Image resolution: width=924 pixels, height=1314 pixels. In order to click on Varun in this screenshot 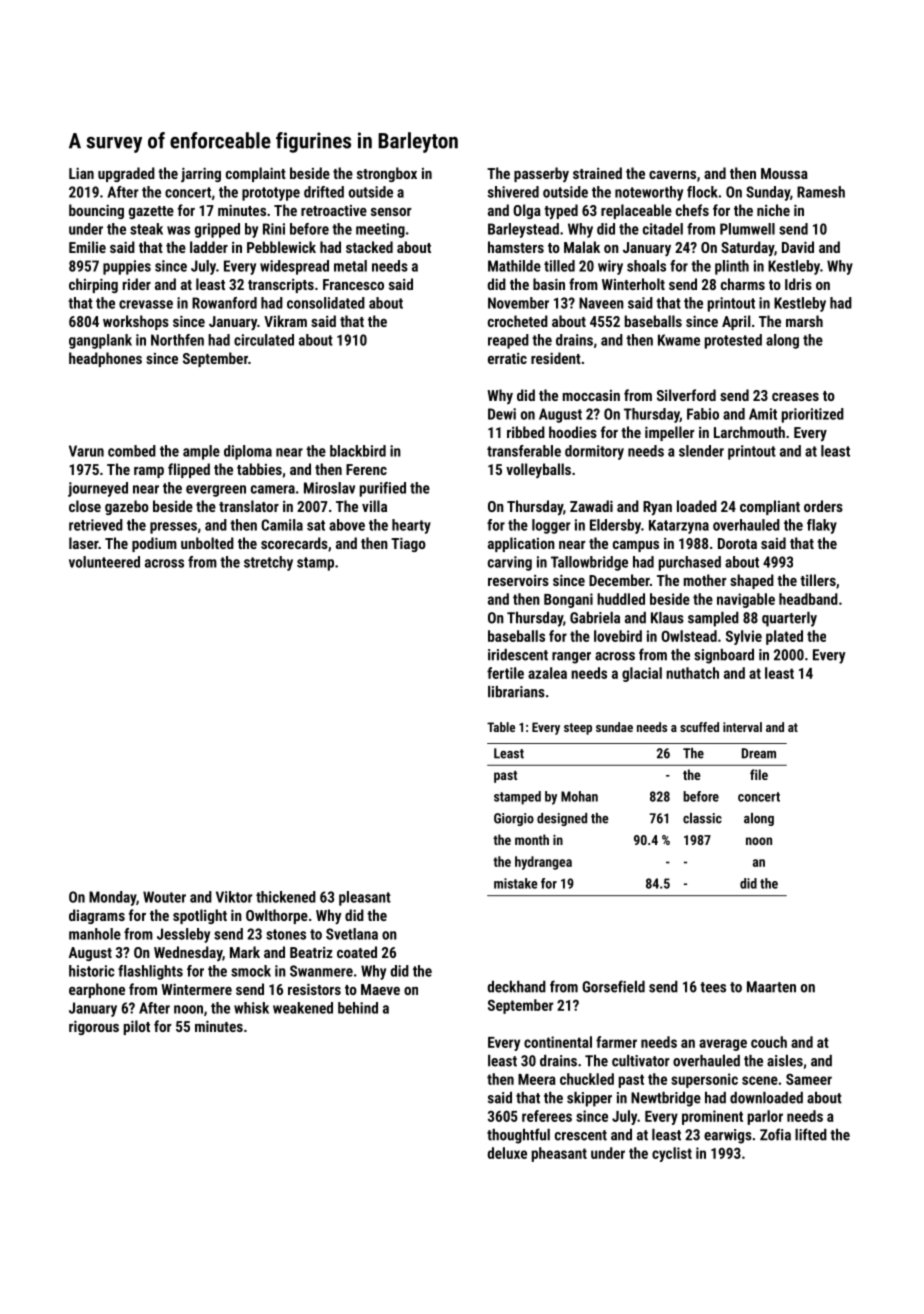, I will do `click(86, 451)`.
